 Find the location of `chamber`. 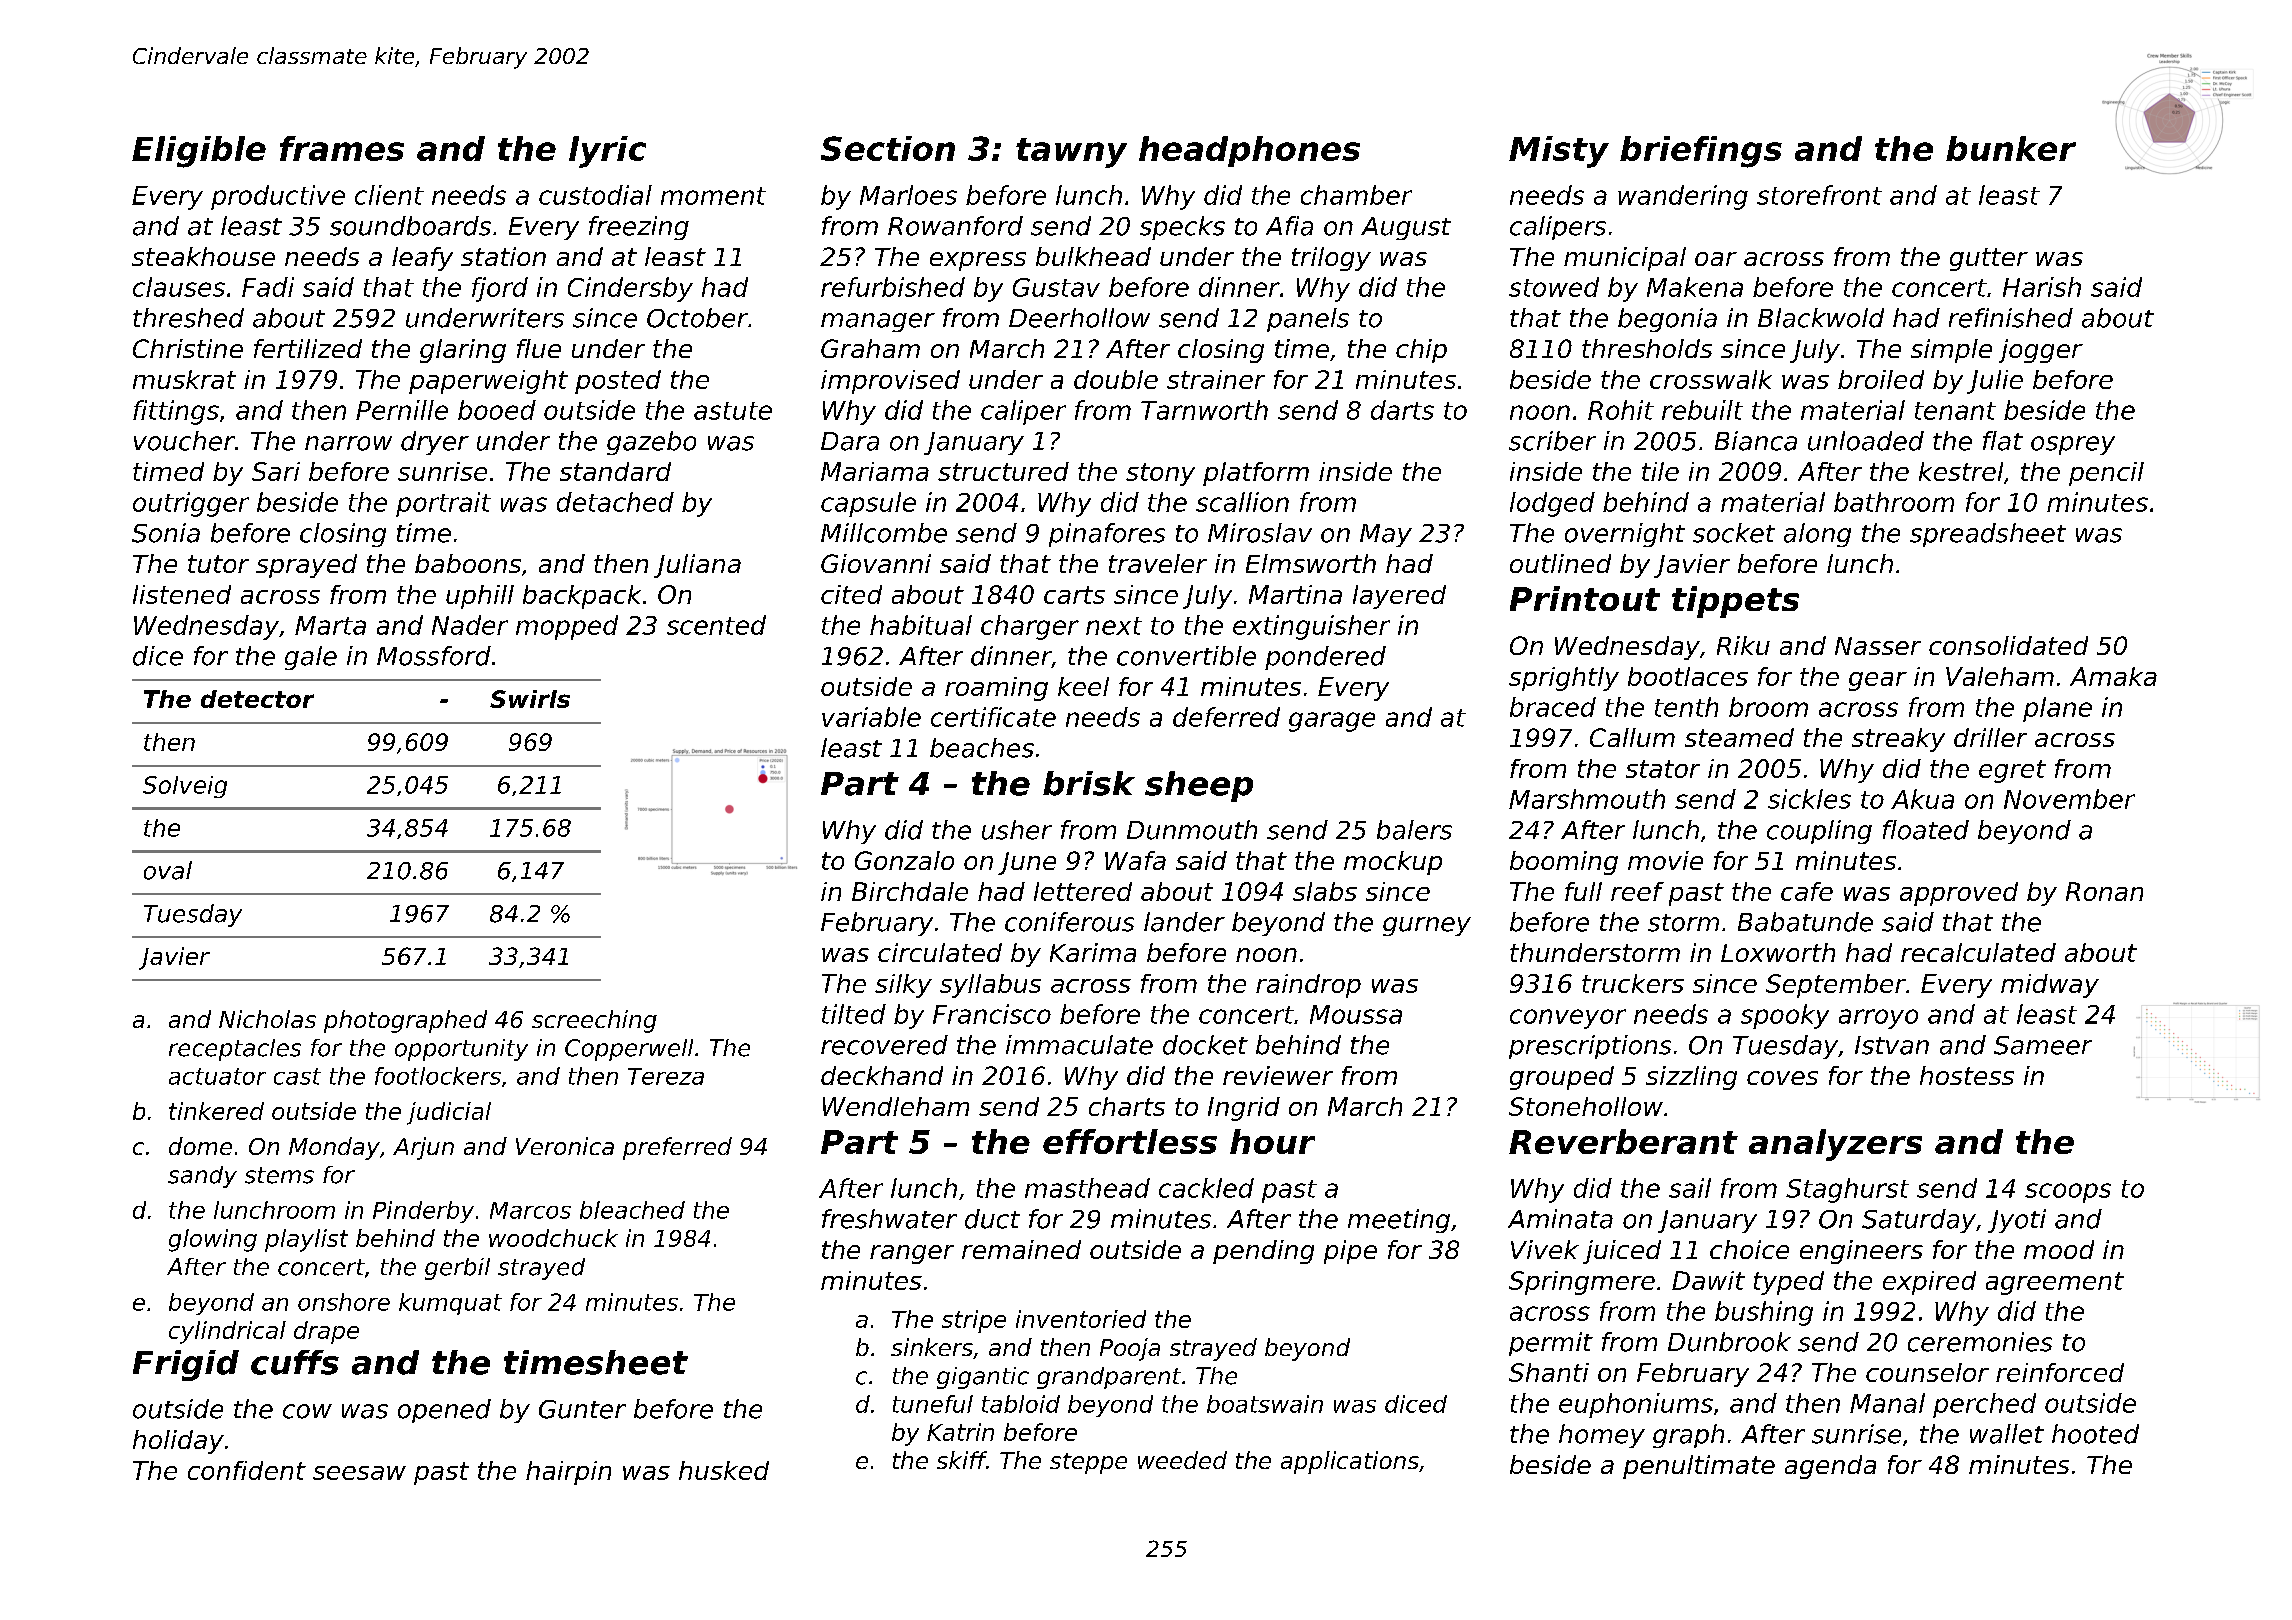

chamber is located at coordinates (1356, 195).
